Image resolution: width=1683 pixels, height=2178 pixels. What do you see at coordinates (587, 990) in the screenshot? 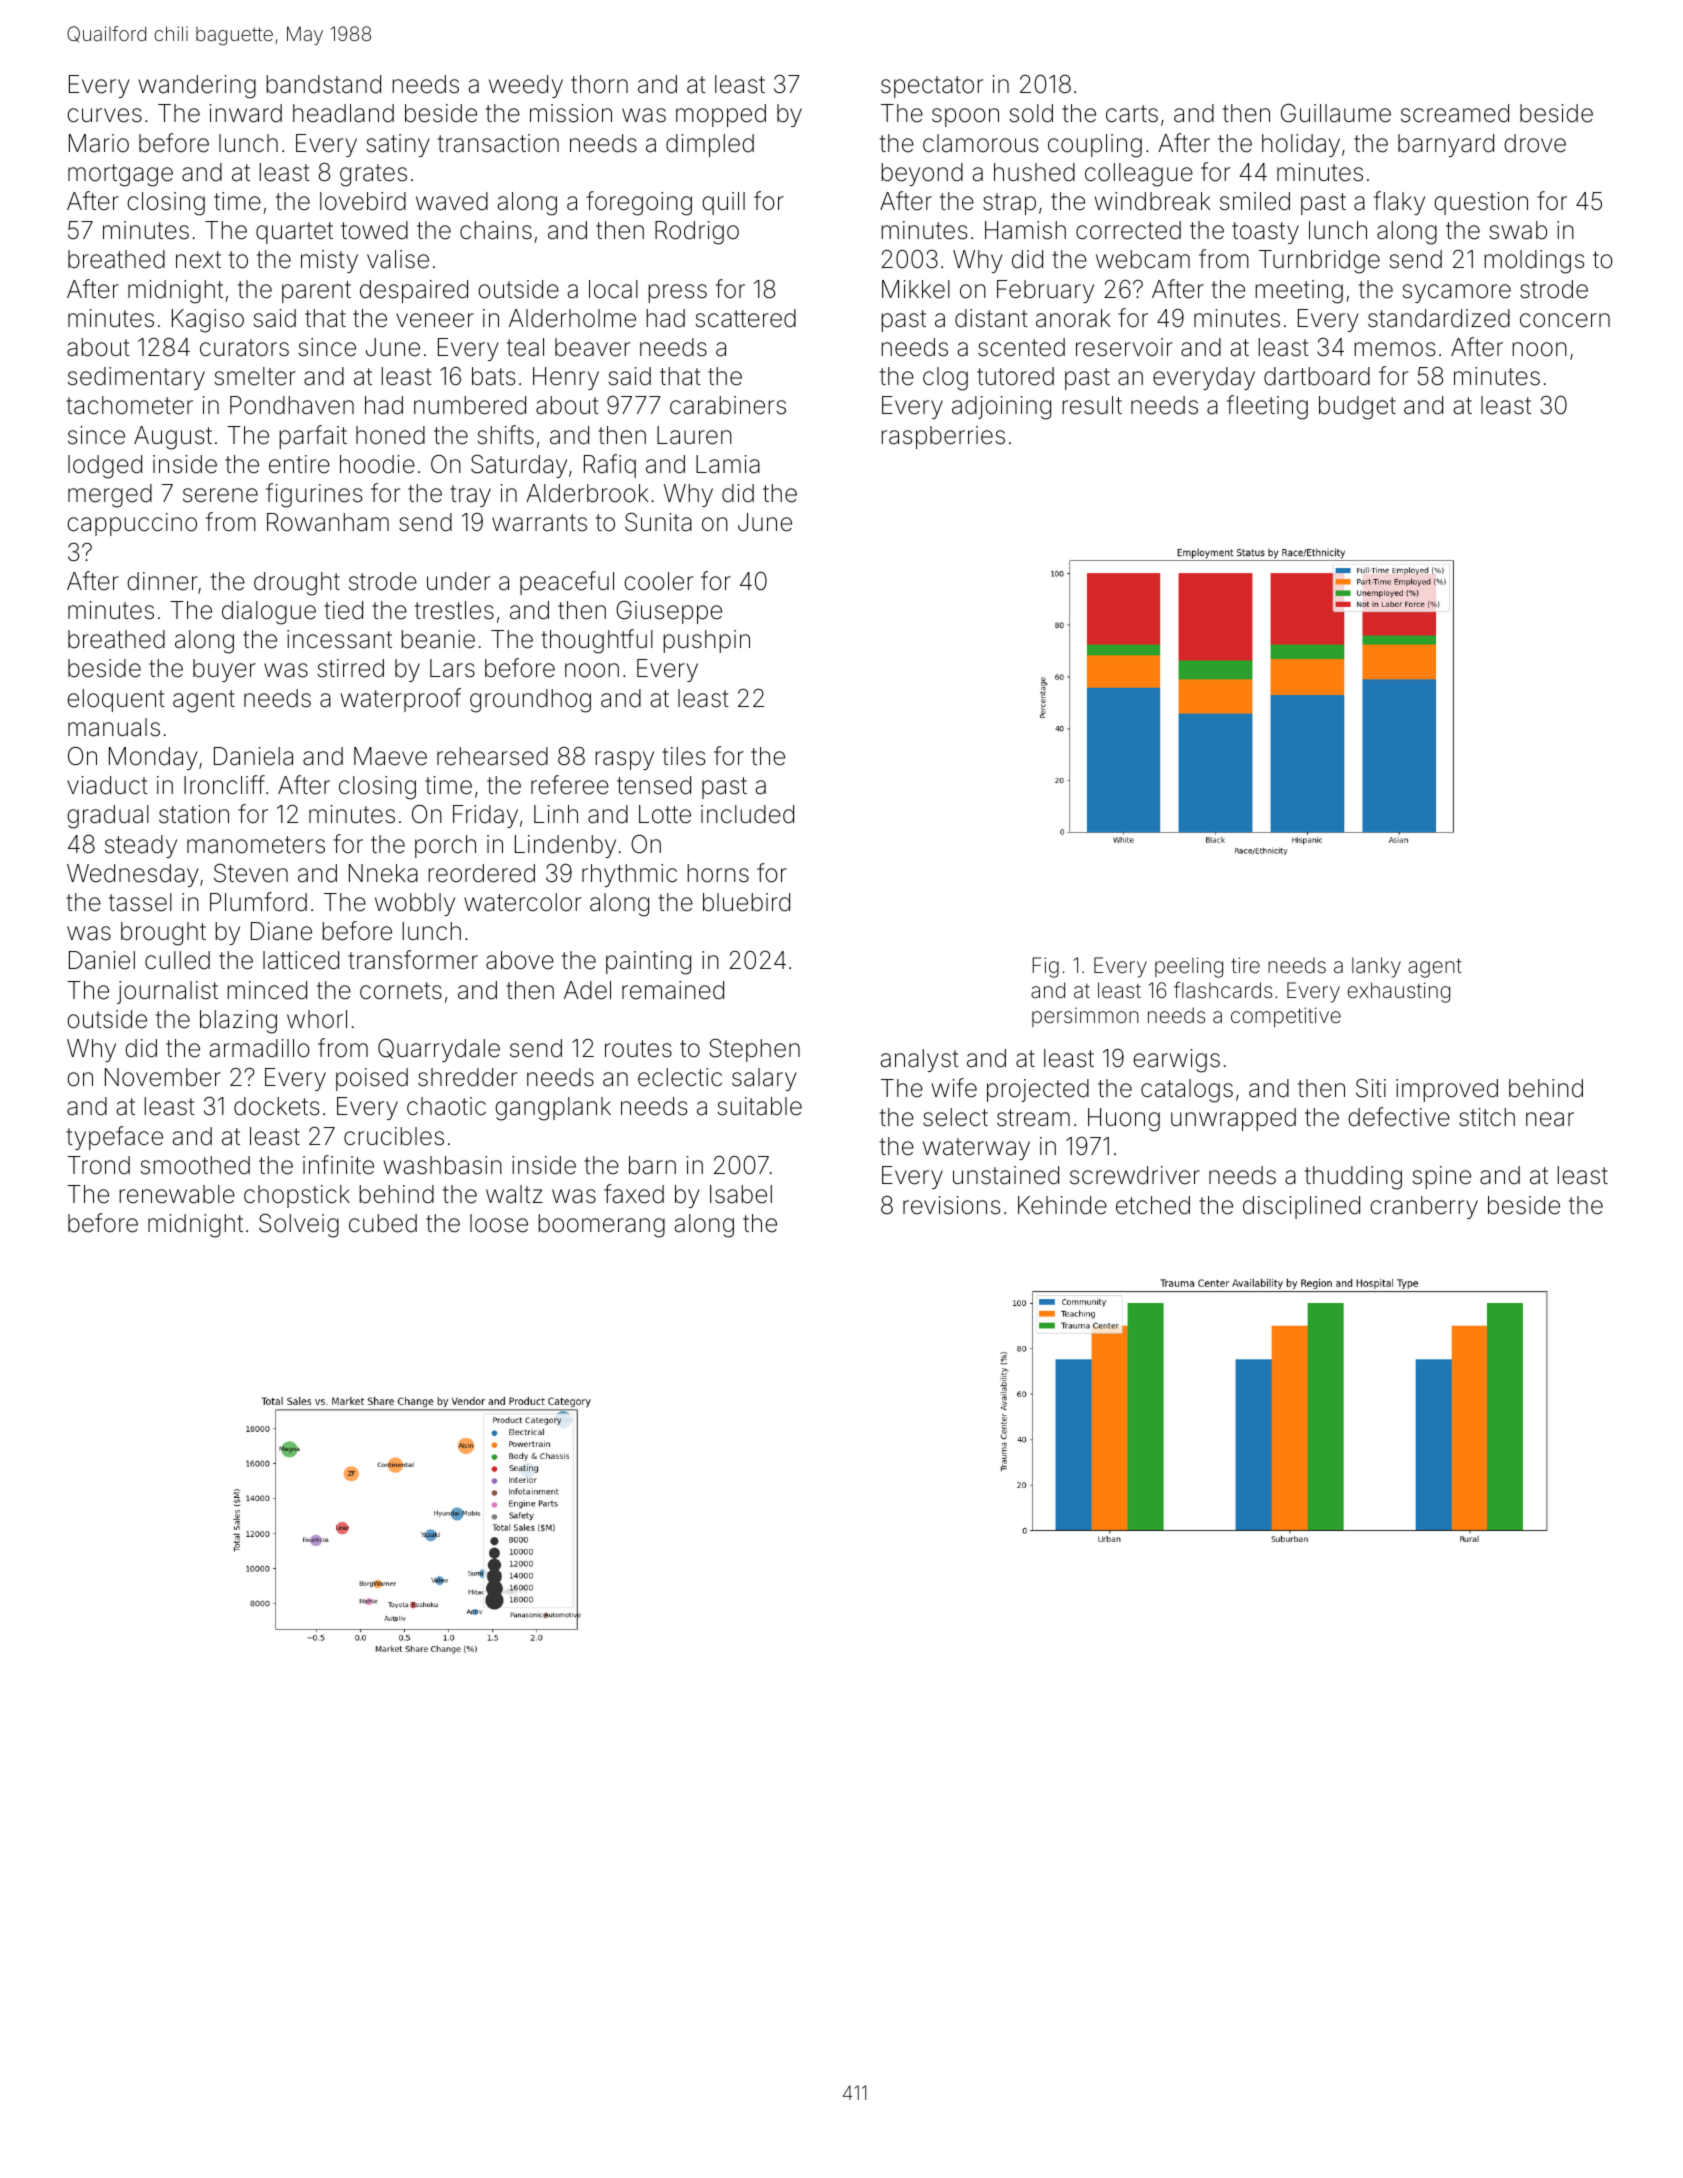
I see `Adel` at bounding box center [587, 990].
